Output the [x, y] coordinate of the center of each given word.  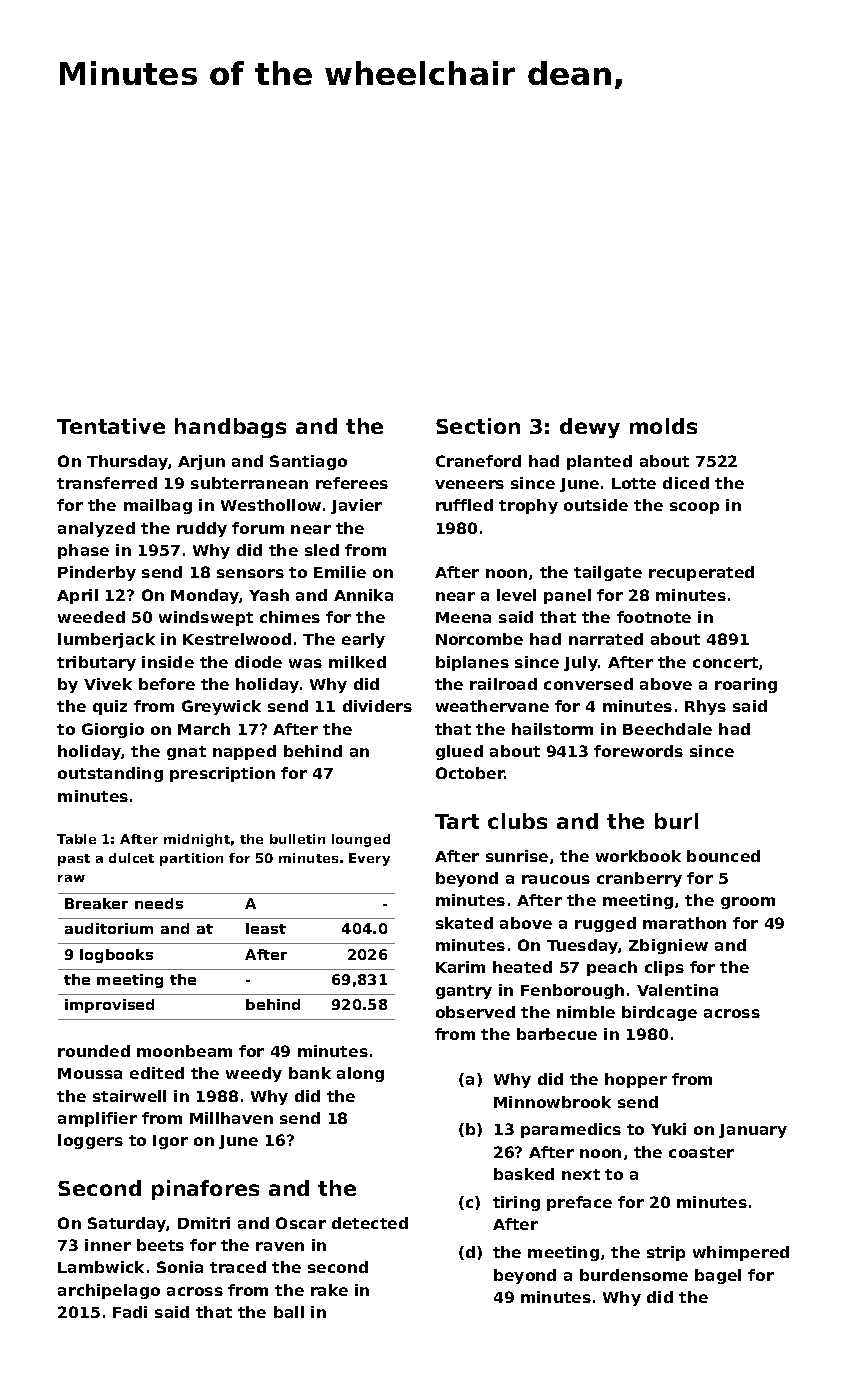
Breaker [96, 903]
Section [478, 426]
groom [748, 903]
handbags [230, 428]
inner [108, 1245]
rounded [94, 1051]
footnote [654, 617]
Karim [460, 967]
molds [663, 426]
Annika [363, 595]
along [360, 1074]
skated [464, 923]
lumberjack [106, 640]
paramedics [571, 1130]
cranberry [639, 879]
